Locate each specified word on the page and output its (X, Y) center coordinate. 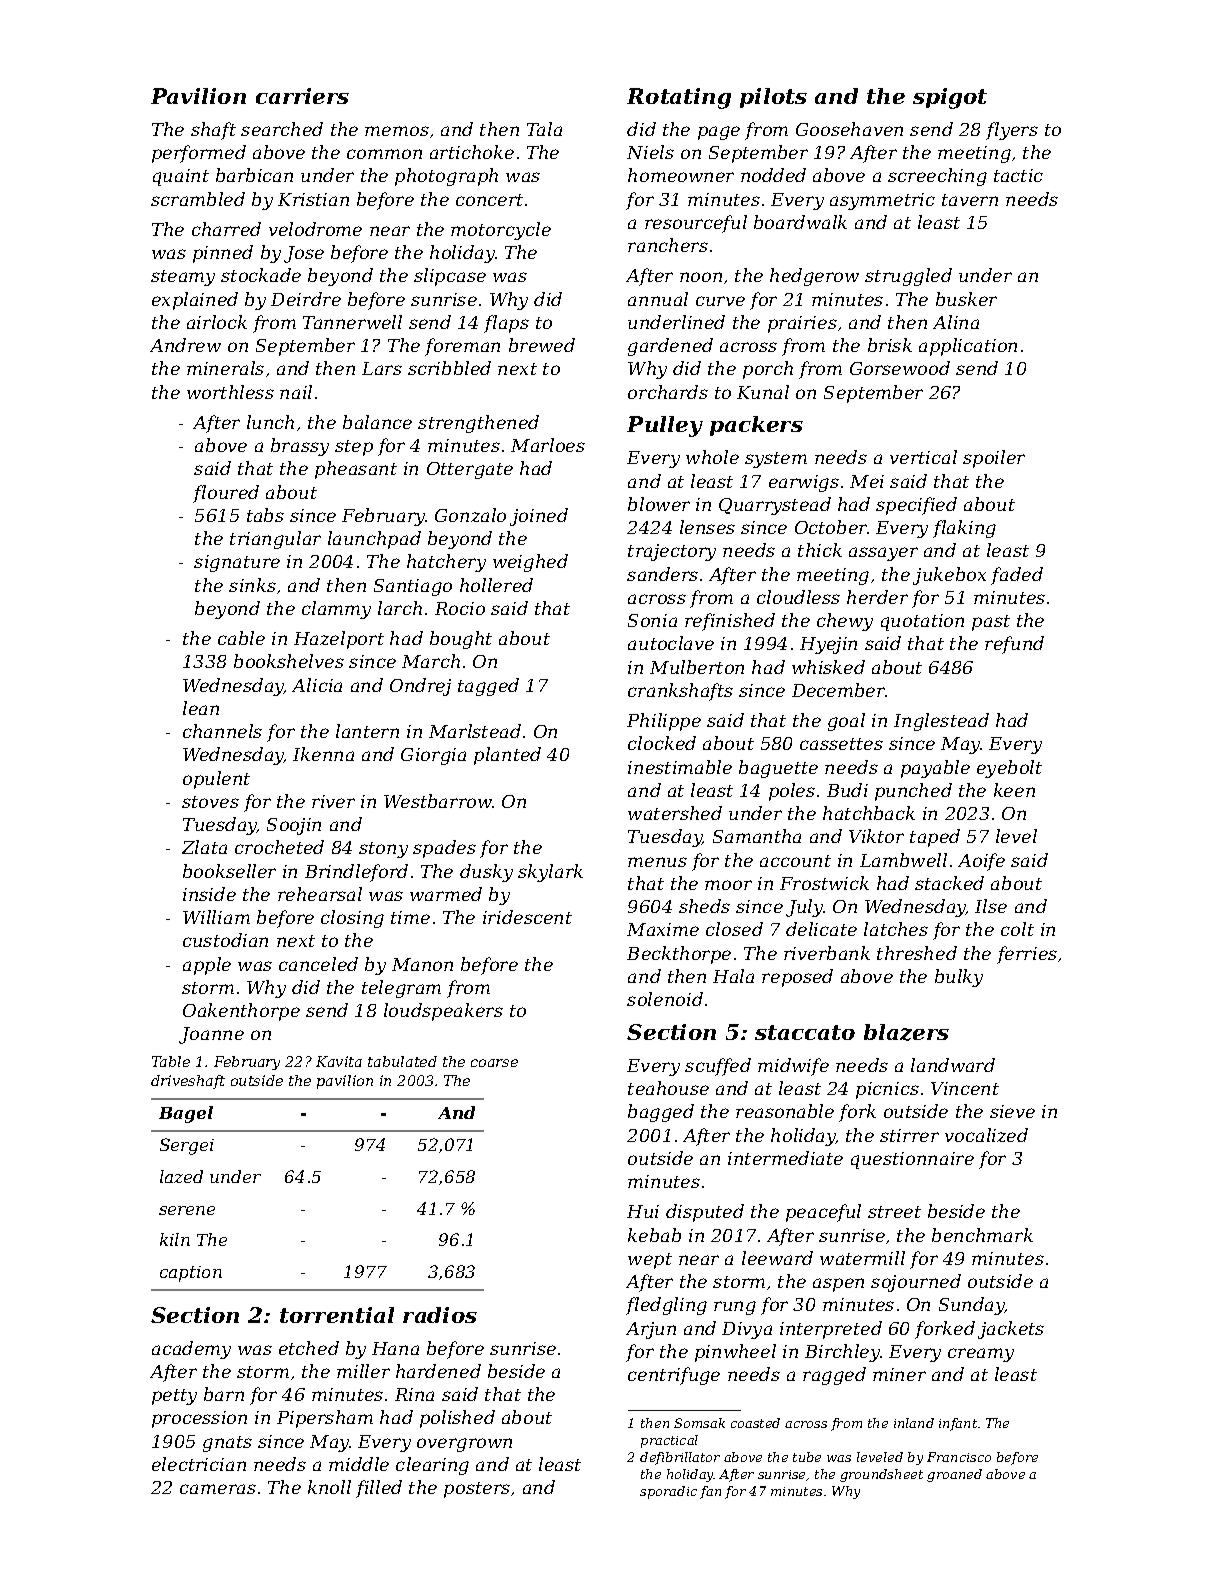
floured (226, 494)
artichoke (472, 152)
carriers (302, 96)
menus (657, 862)
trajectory (672, 552)
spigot (950, 98)
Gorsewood (900, 368)
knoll (329, 1487)
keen (1014, 790)
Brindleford (356, 873)
